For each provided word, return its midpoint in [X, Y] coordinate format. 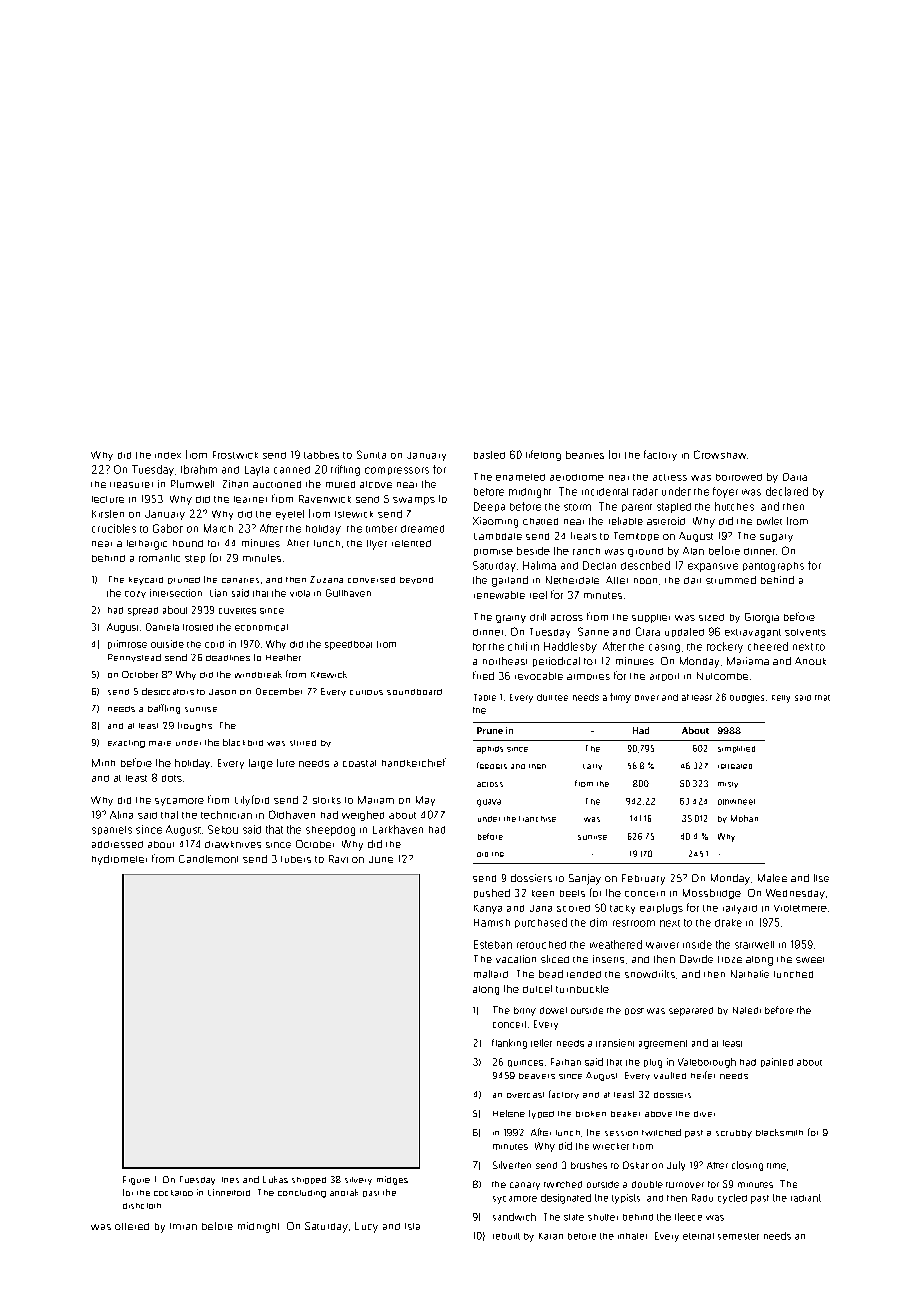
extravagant [753, 633]
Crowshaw [720, 454]
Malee [772, 878]
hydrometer [119, 860]
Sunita [371, 454]
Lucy [366, 1227]
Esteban [493, 944]
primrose [127, 644]
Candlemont [208, 859]
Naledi [747, 1010]
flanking [509, 1044]
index [168, 455]
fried [483, 675]
